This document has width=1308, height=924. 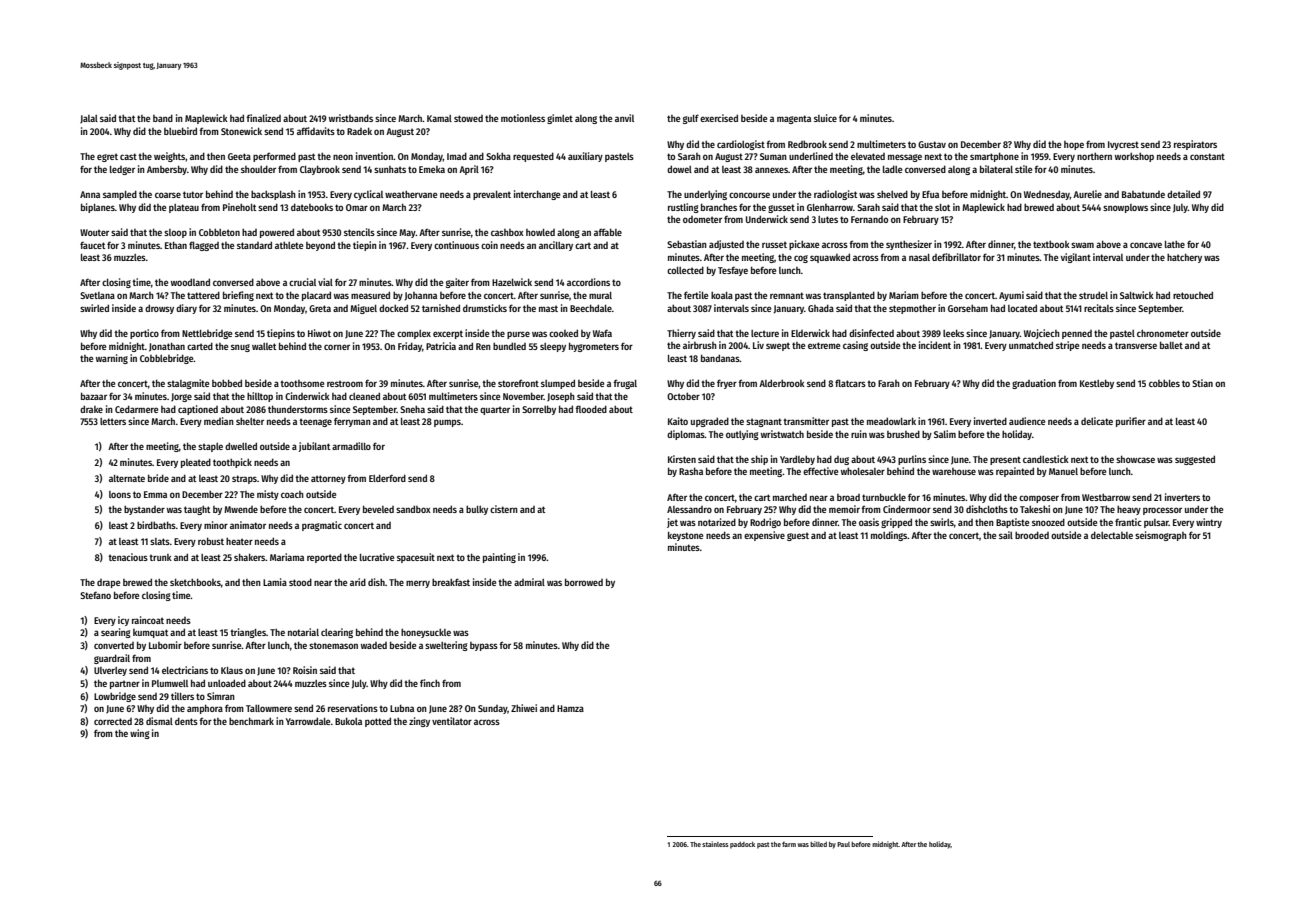 What do you see at coordinates (1193, 295) in the document?
I see `retouched` at bounding box center [1193, 295].
